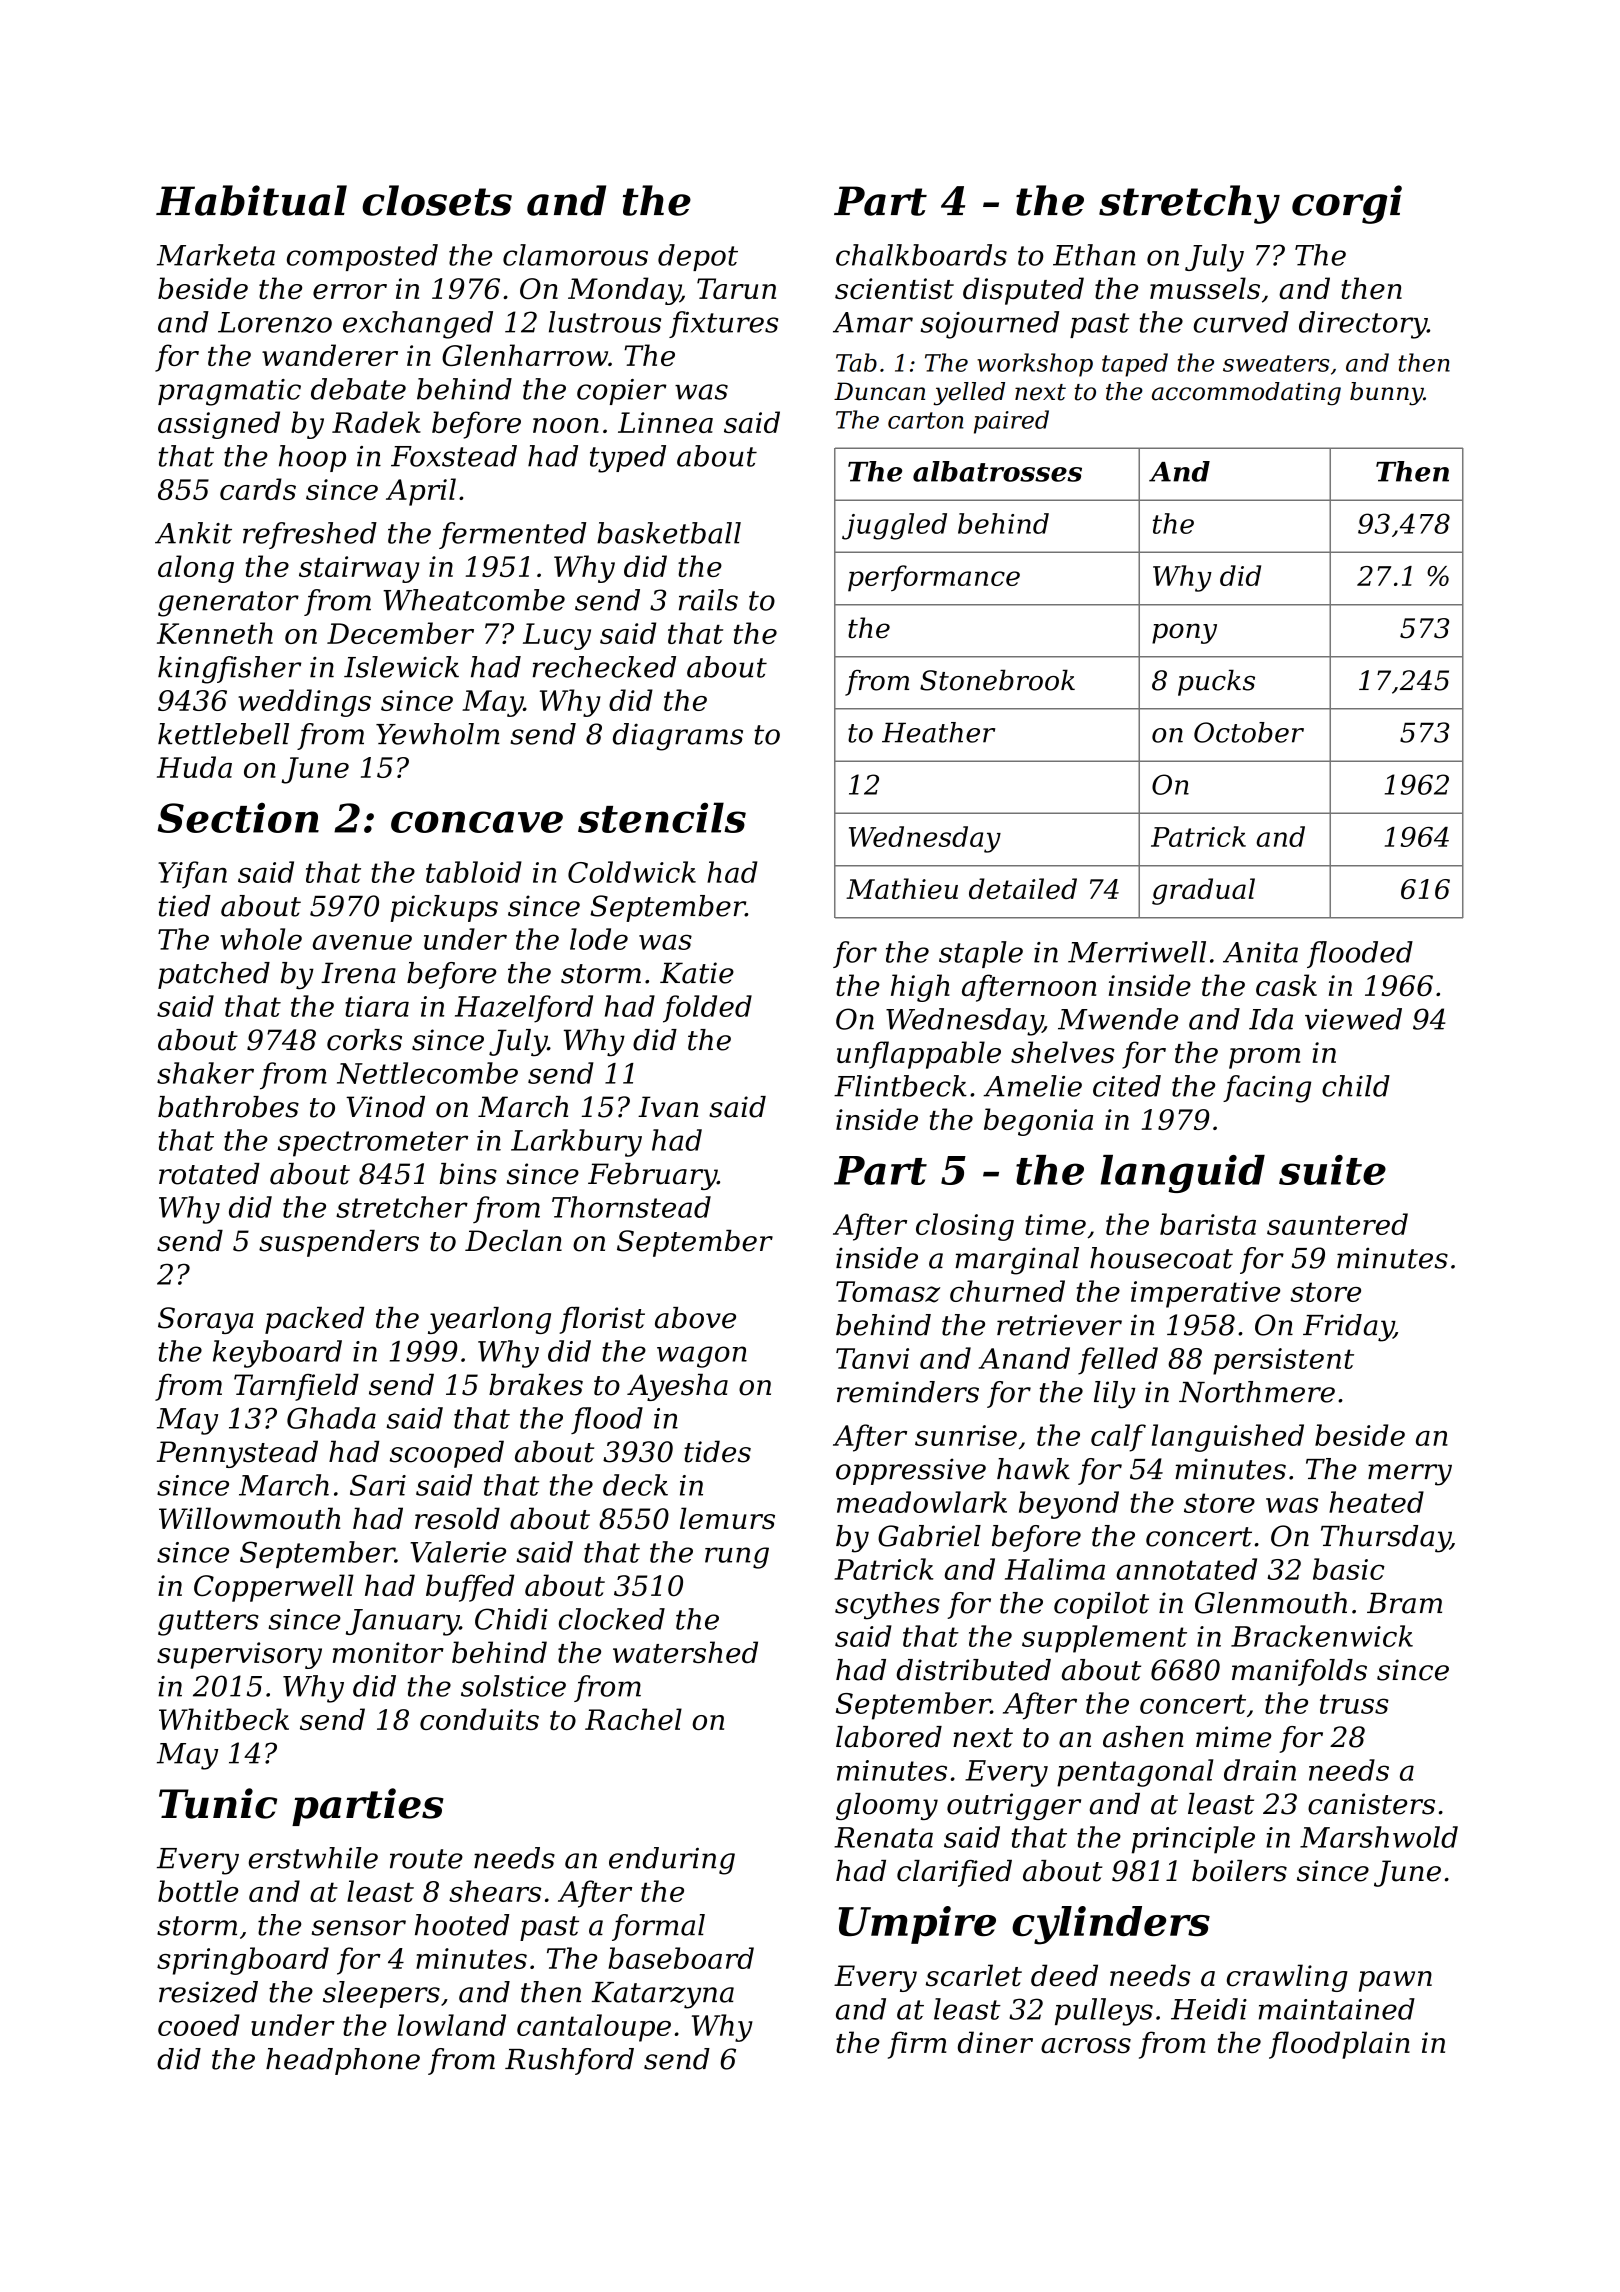 Image resolution: width=1620 pixels, height=2292 pixels. What do you see at coordinates (208, 1992) in the screenshot?
I see `resized` at bounding box center [208, 1992].
